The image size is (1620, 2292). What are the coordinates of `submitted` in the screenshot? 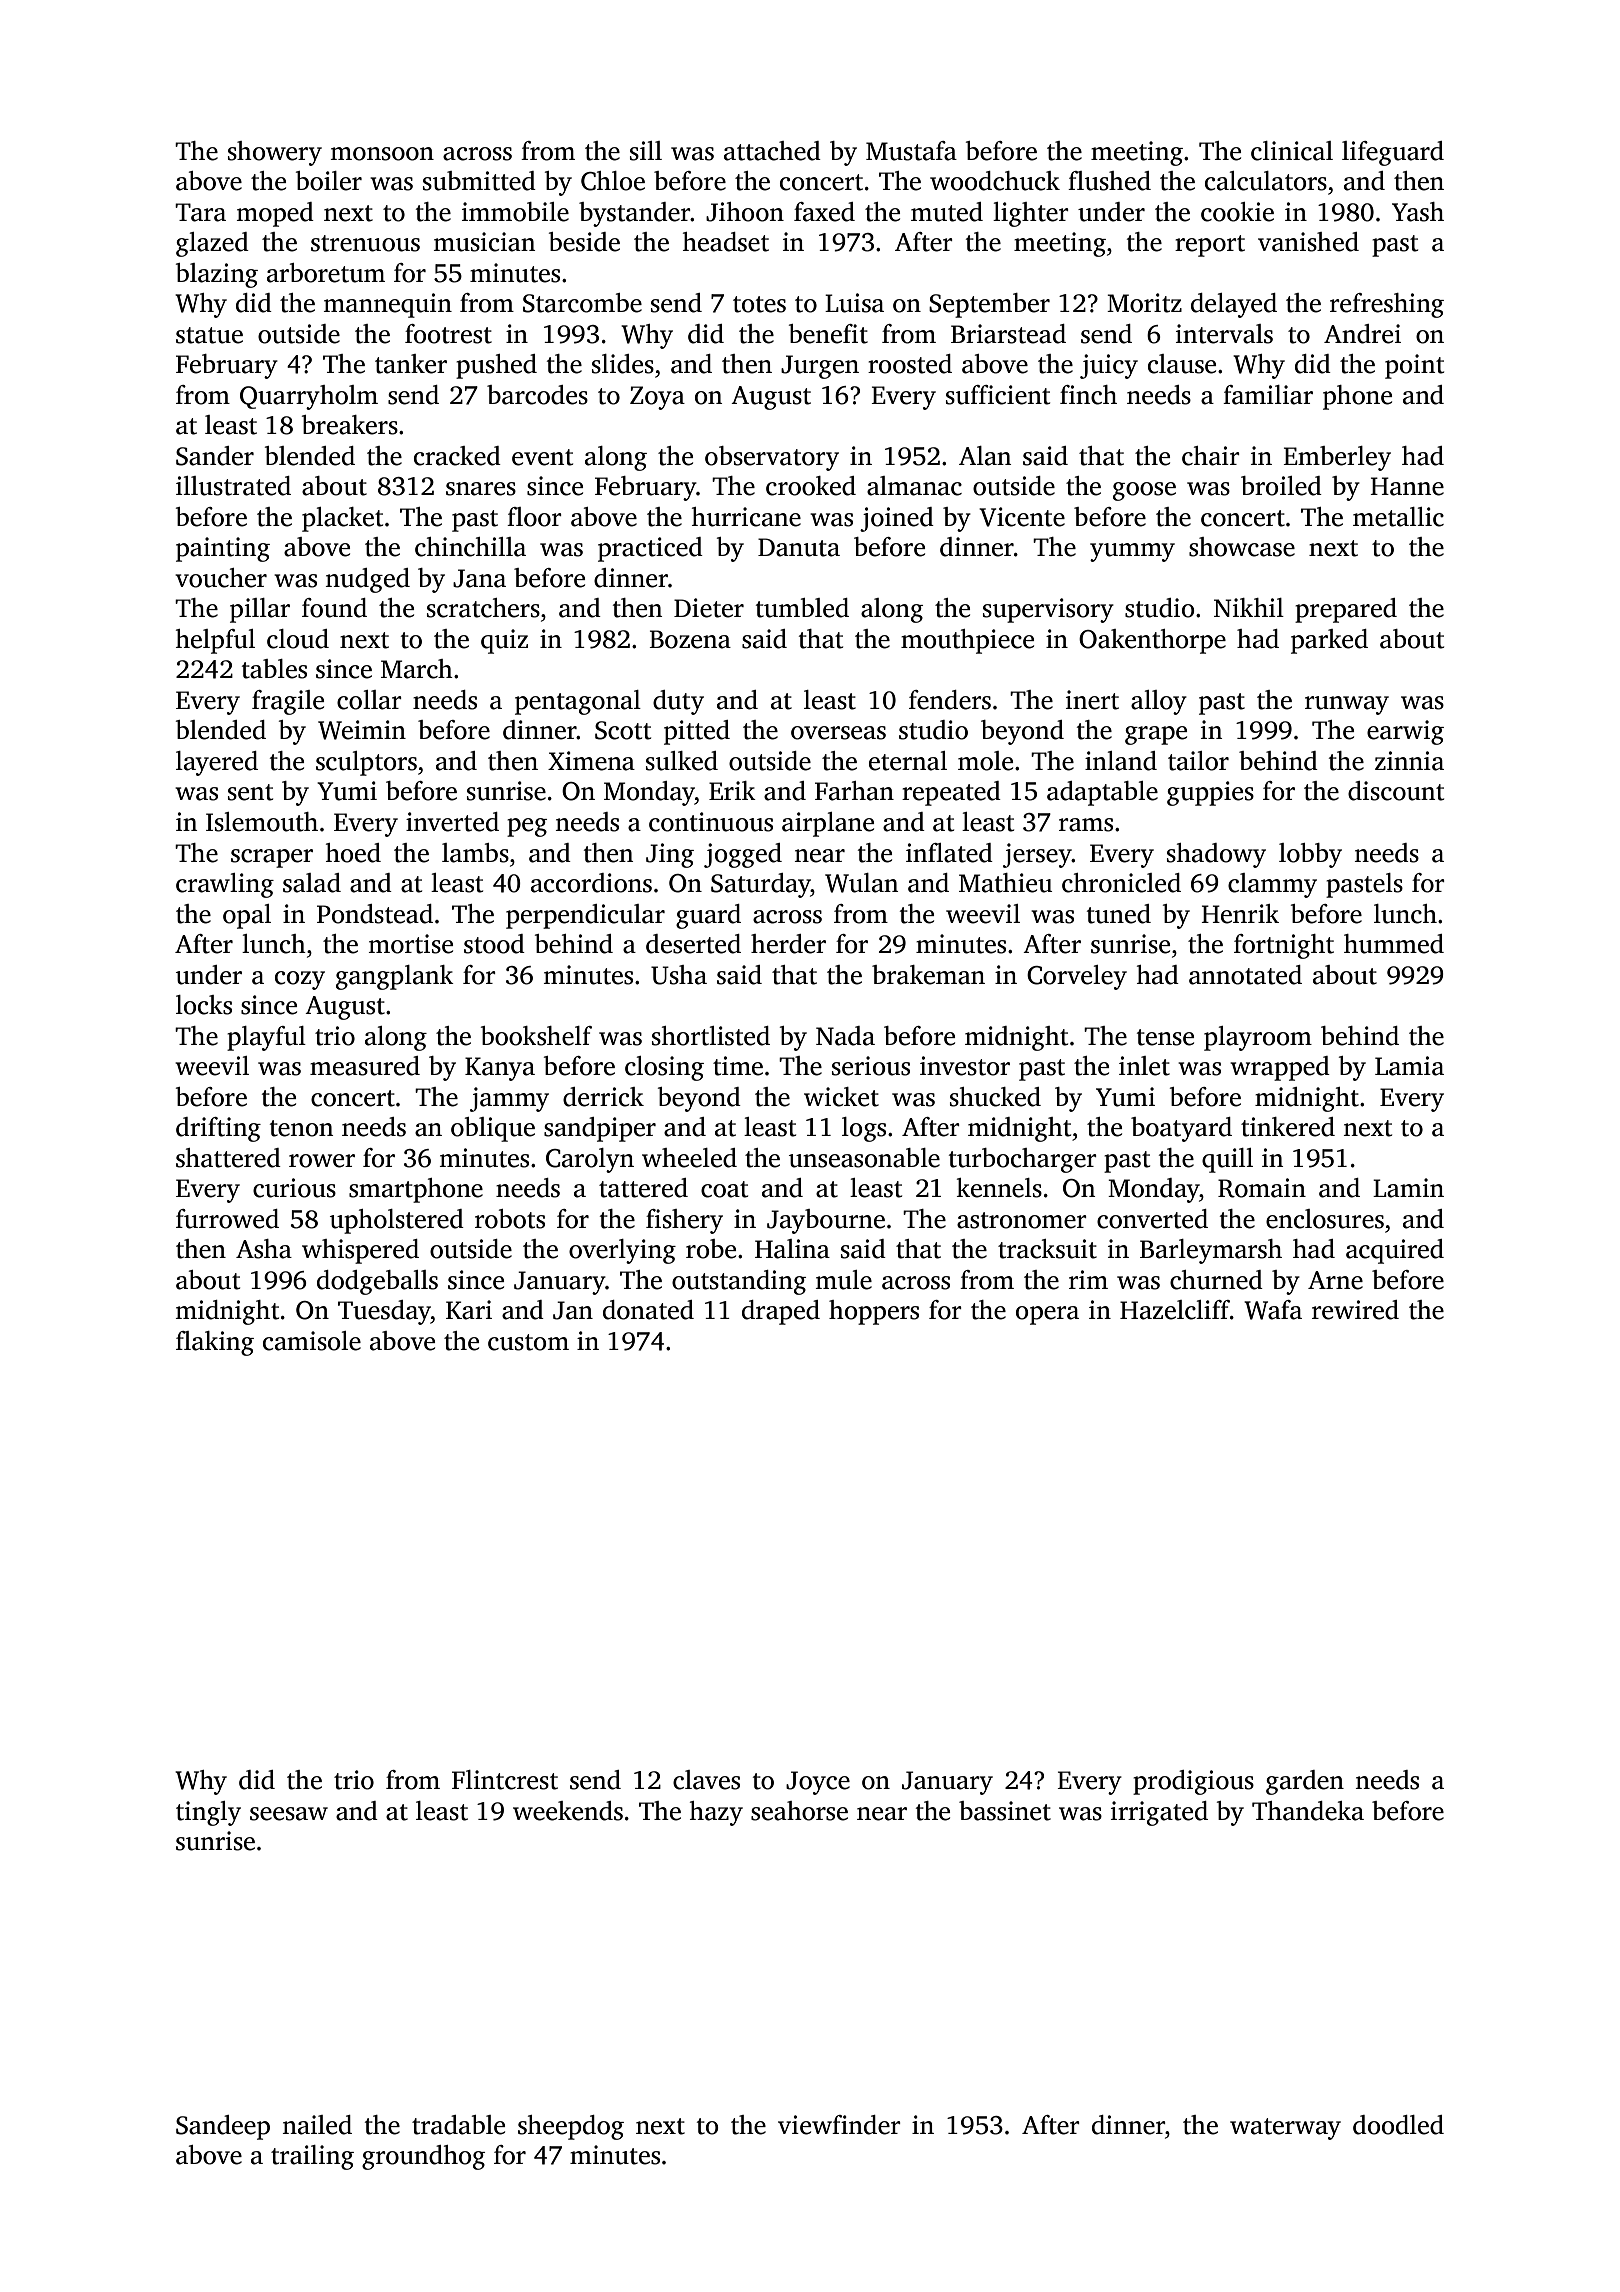 It's located at (479, 181).
